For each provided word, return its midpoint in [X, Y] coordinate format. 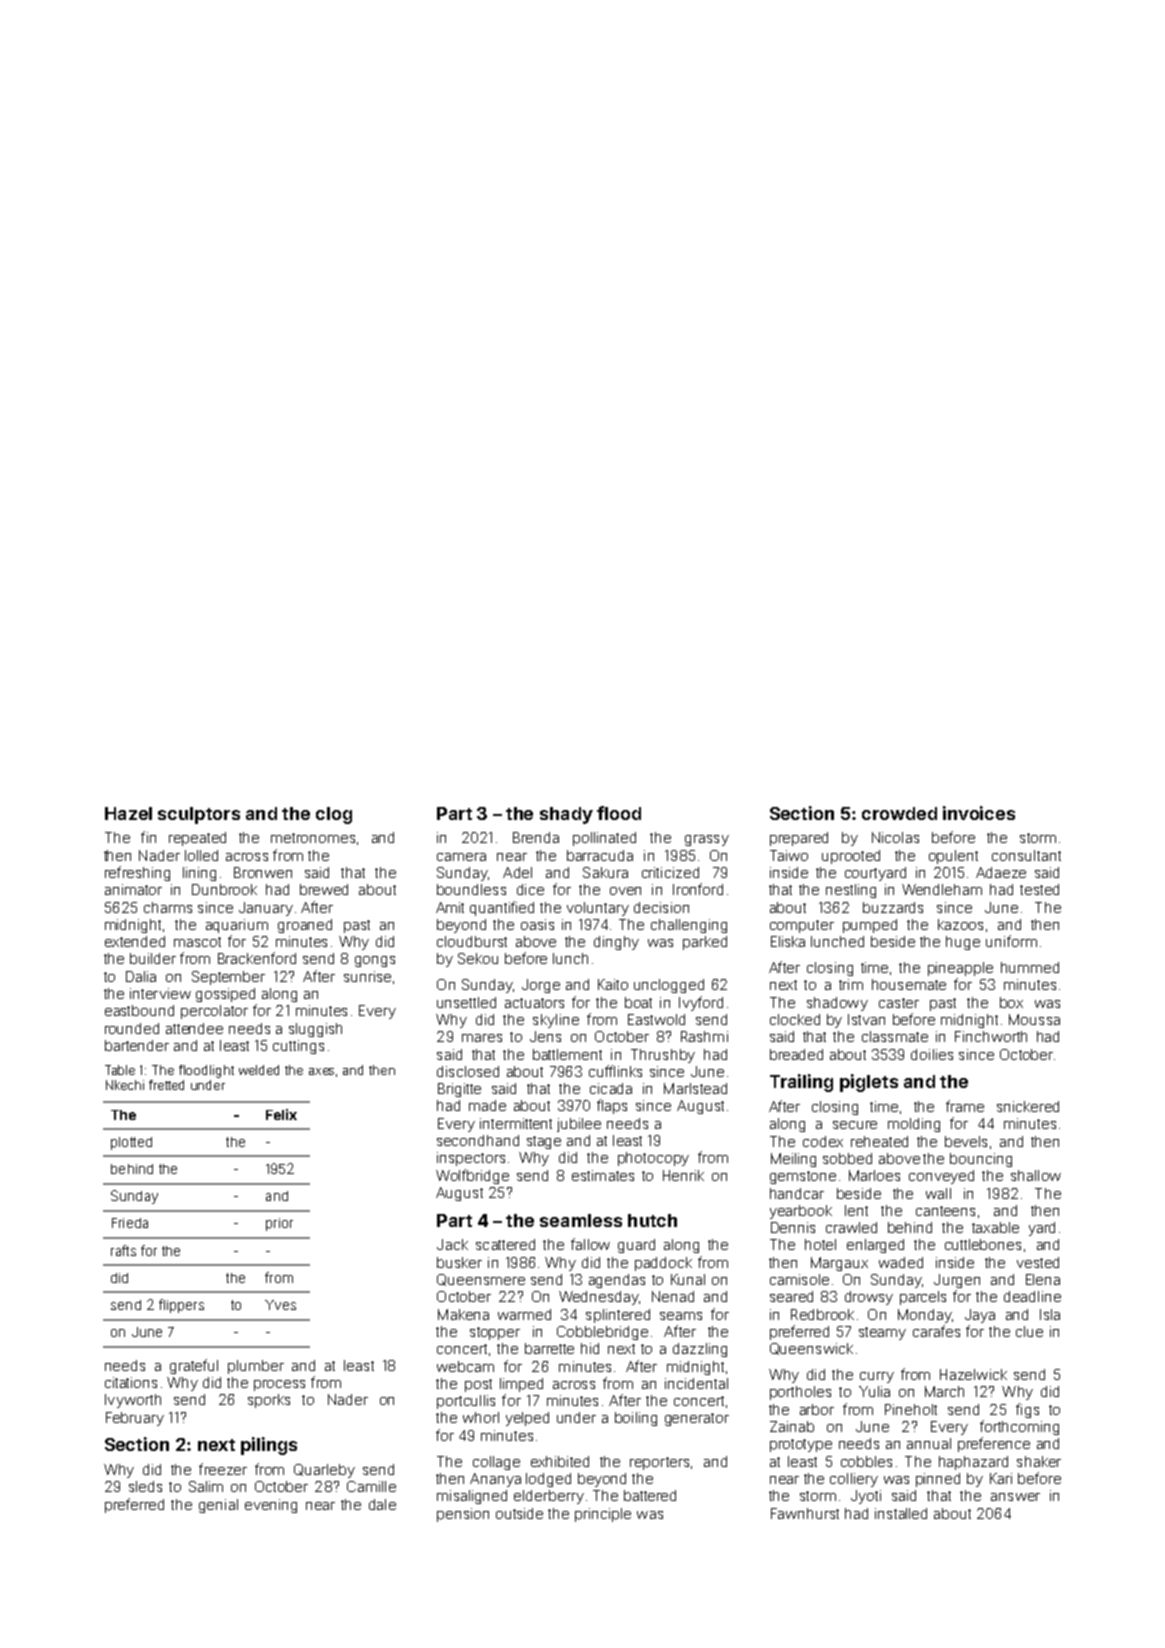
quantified [502, 908]
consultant [1026, 855]
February [135, 1419]
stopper [495, 1333]
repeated [197, 839]
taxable [995, 1227]
